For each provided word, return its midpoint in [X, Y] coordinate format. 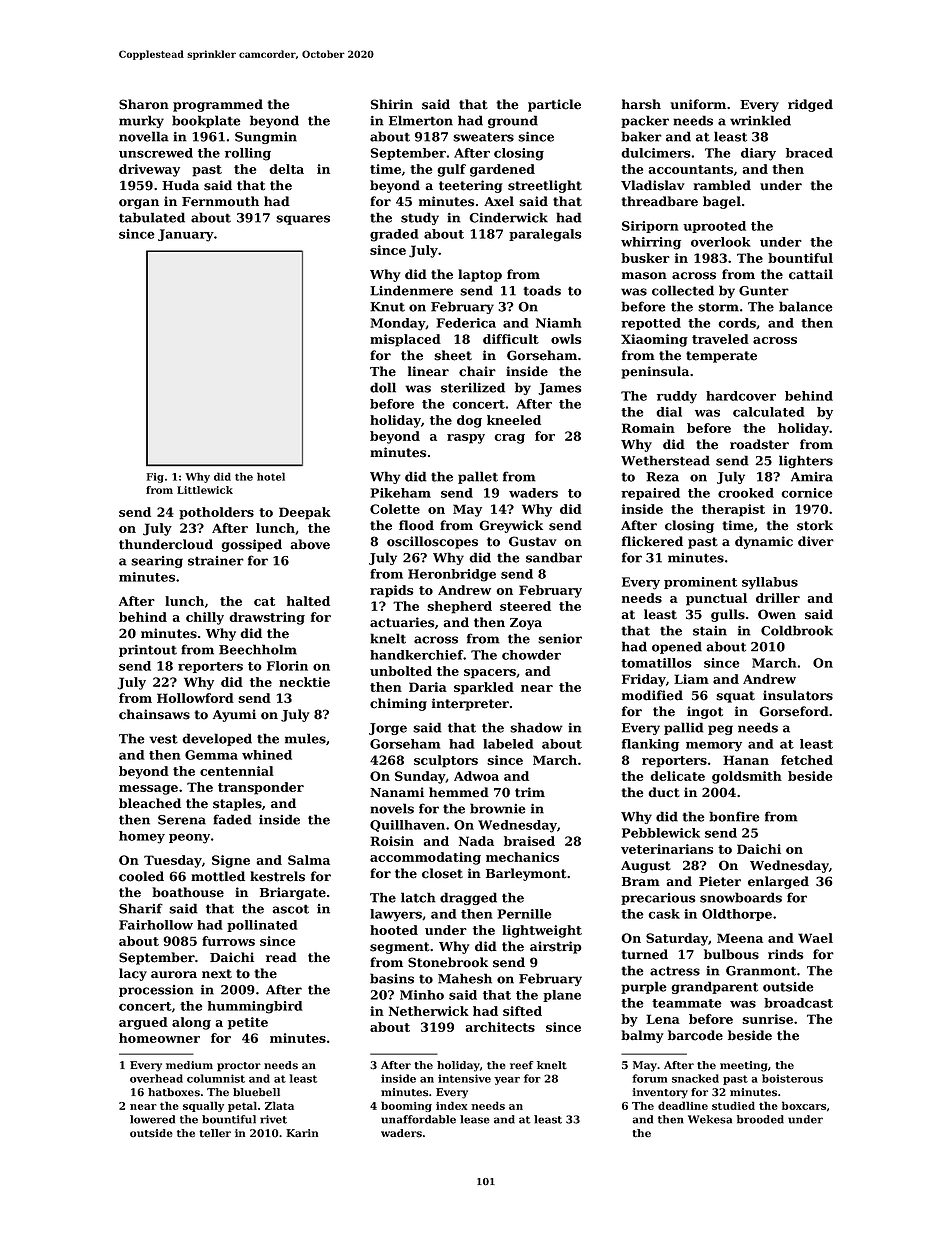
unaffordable [418, 1119]
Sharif [141, 908]
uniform [698, 104]
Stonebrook [448, 962]
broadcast [798, 1003]
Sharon [144, 104]
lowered [152, 1119]
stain [710, 631]
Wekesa [710, 1119]
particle [554, 105]
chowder [531, 655]
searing [157, 562]
